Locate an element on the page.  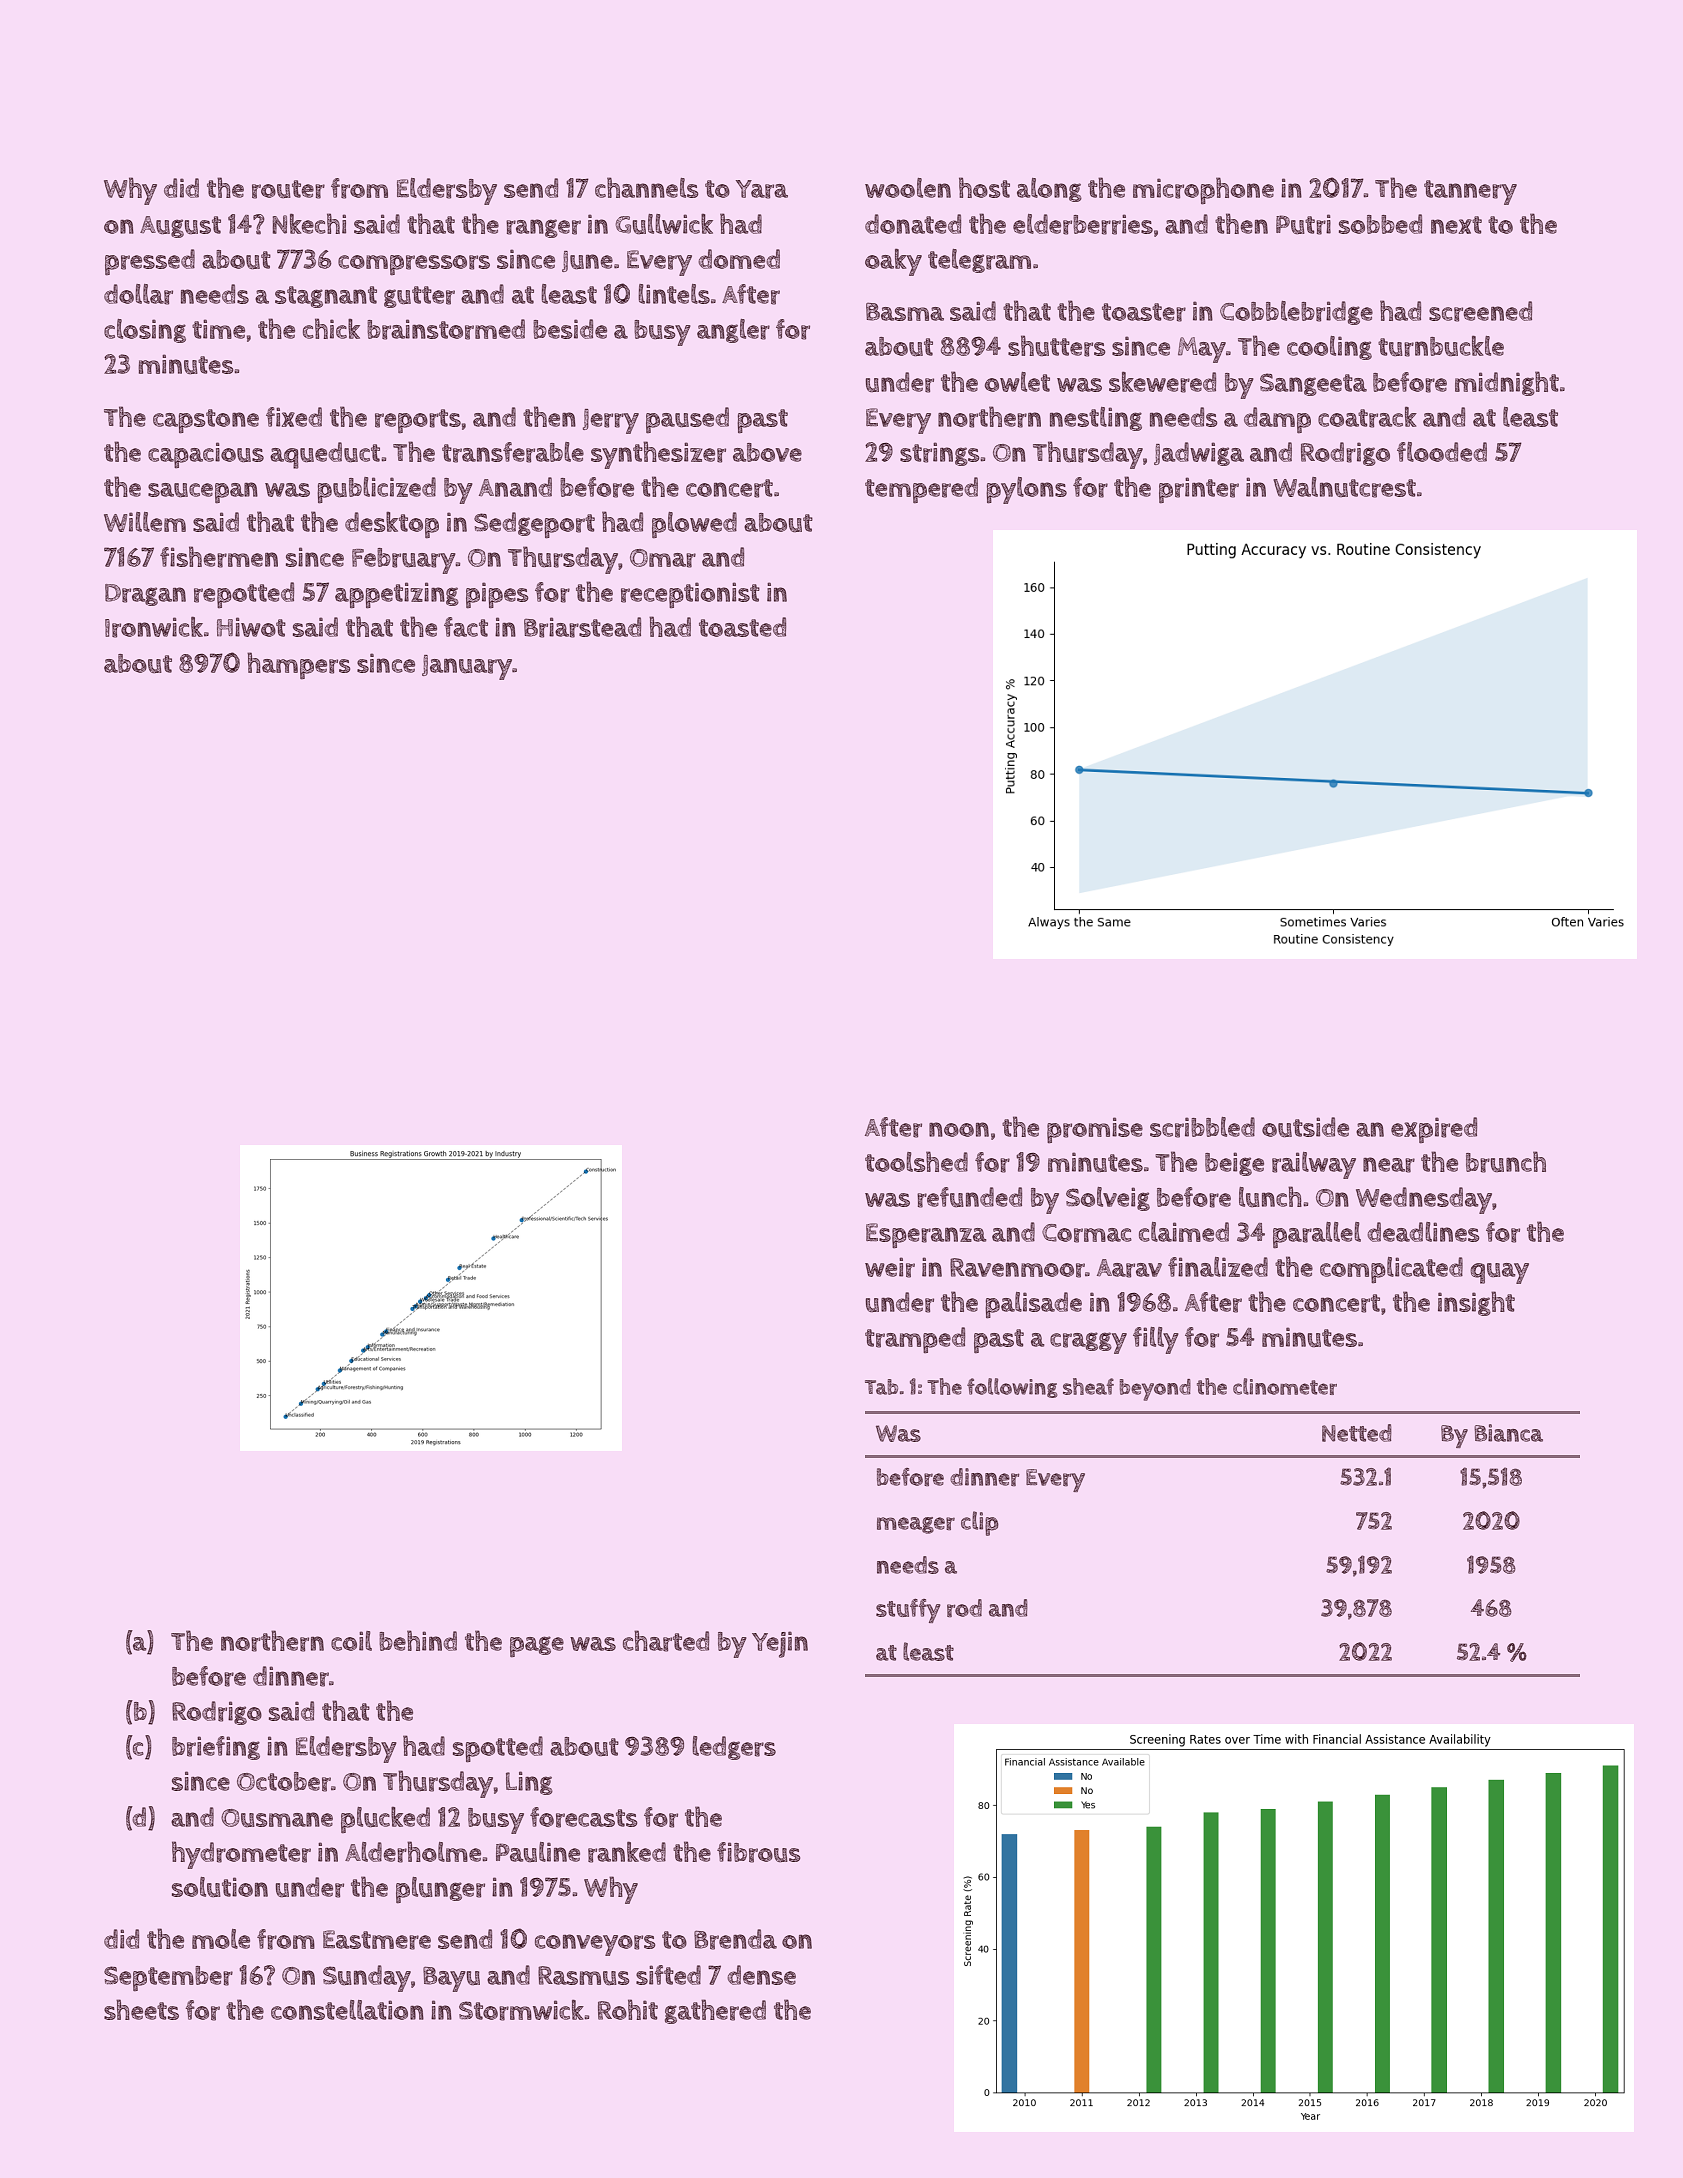
transferable is located at coordinates (513, 452).
